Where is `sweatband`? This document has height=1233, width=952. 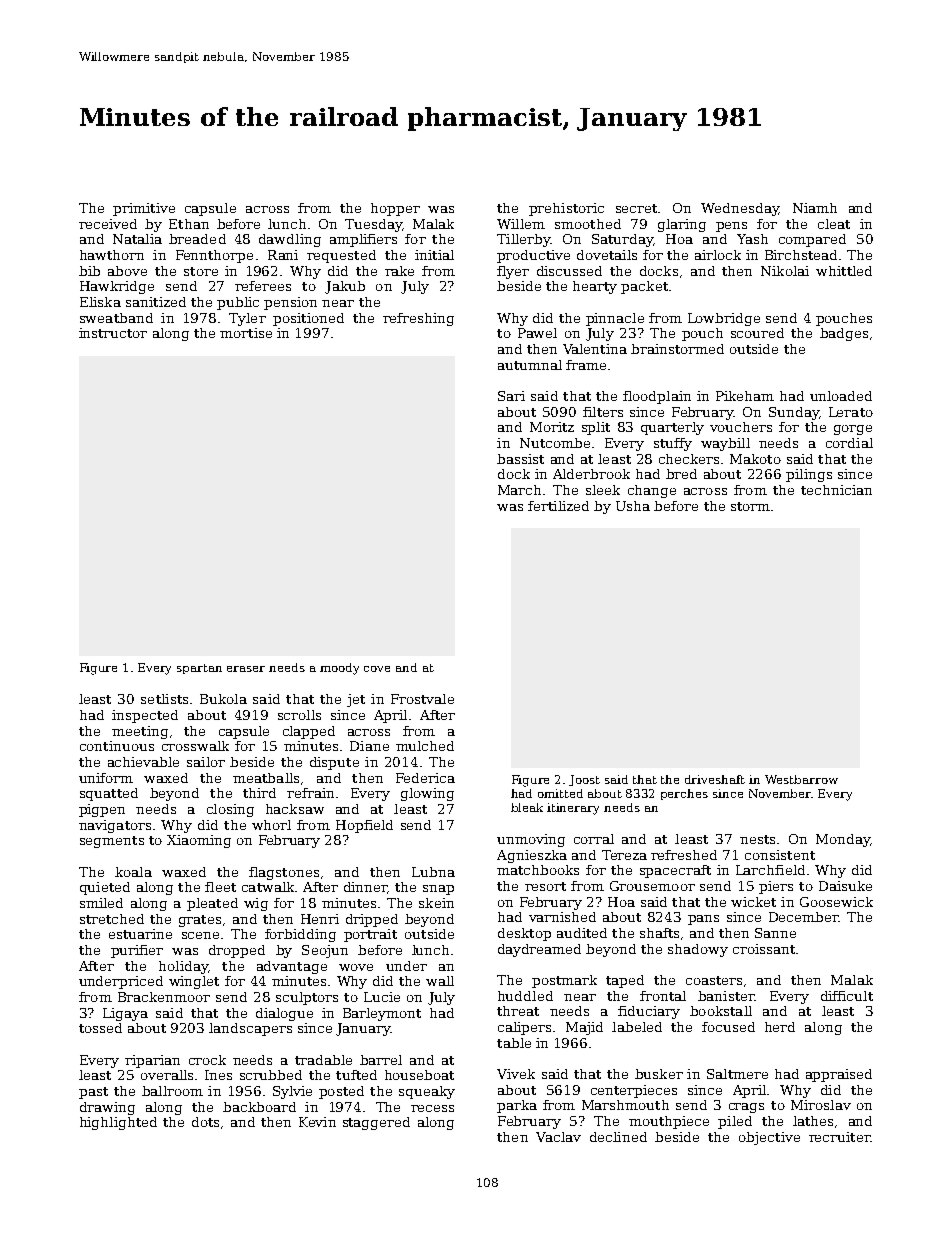 sweatband is located at coordinates (116, 318).
